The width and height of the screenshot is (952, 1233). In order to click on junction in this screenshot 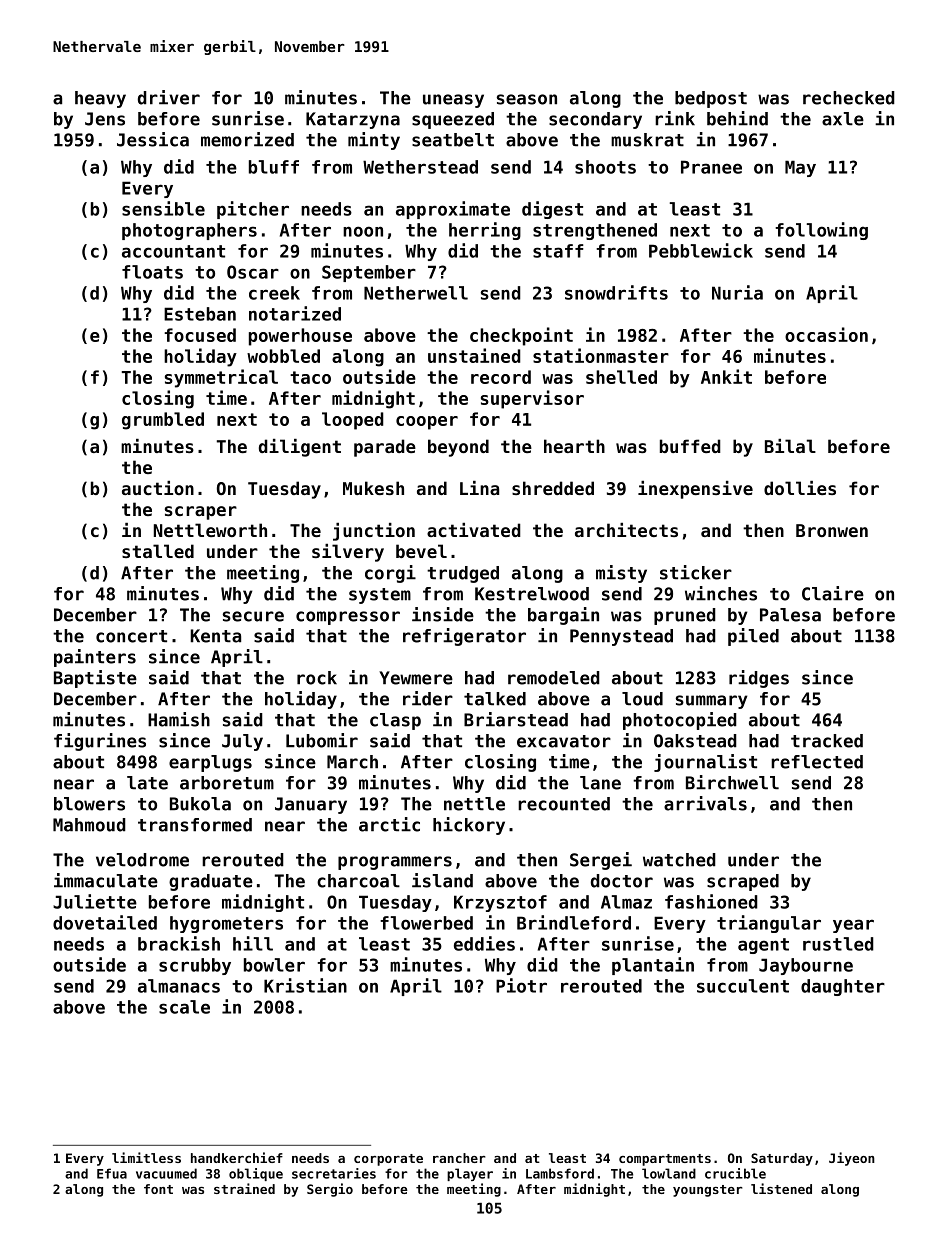, I will do `click(374, 532)`.
